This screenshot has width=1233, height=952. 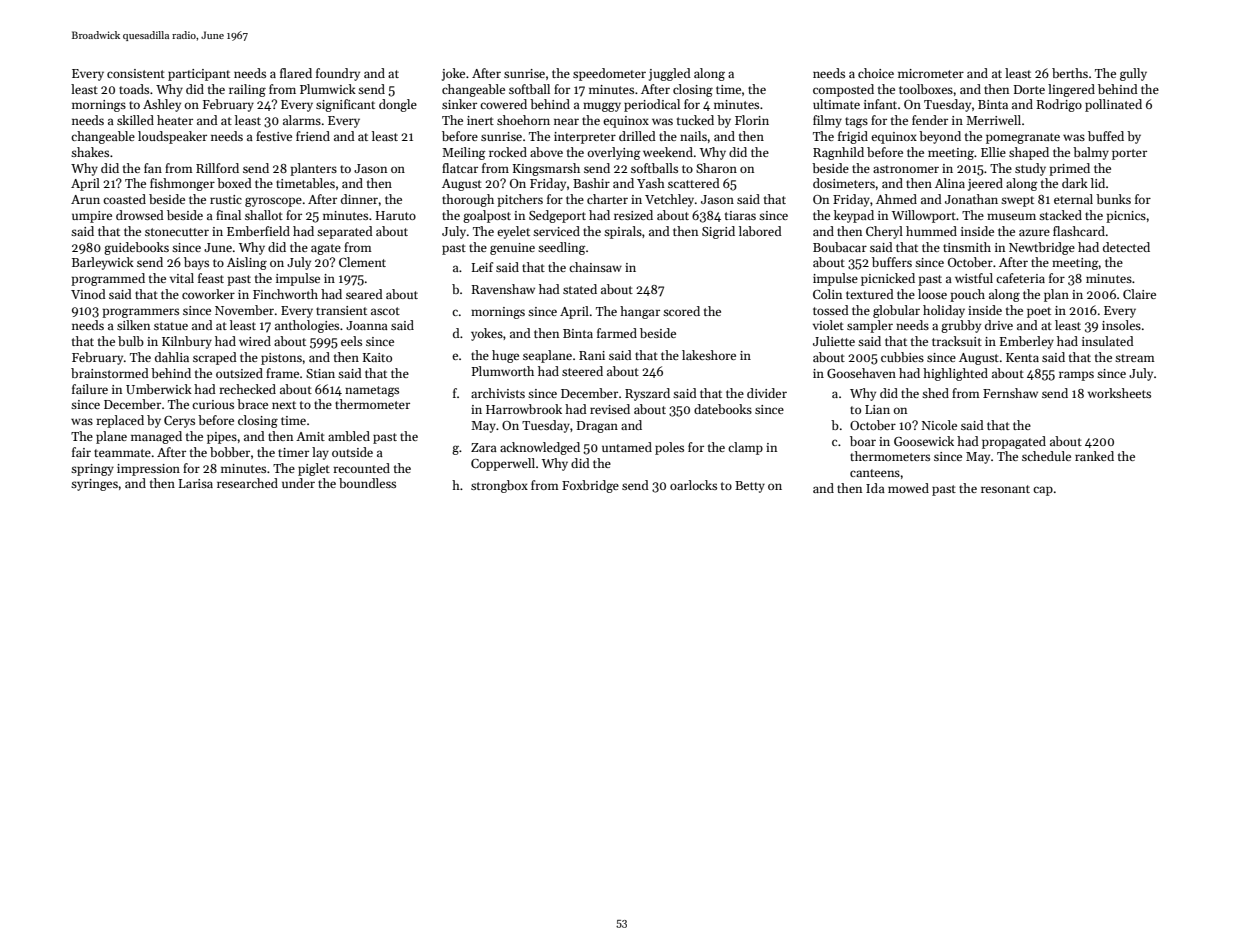 I want to click on speedometer, so click(x=609, y=74).
